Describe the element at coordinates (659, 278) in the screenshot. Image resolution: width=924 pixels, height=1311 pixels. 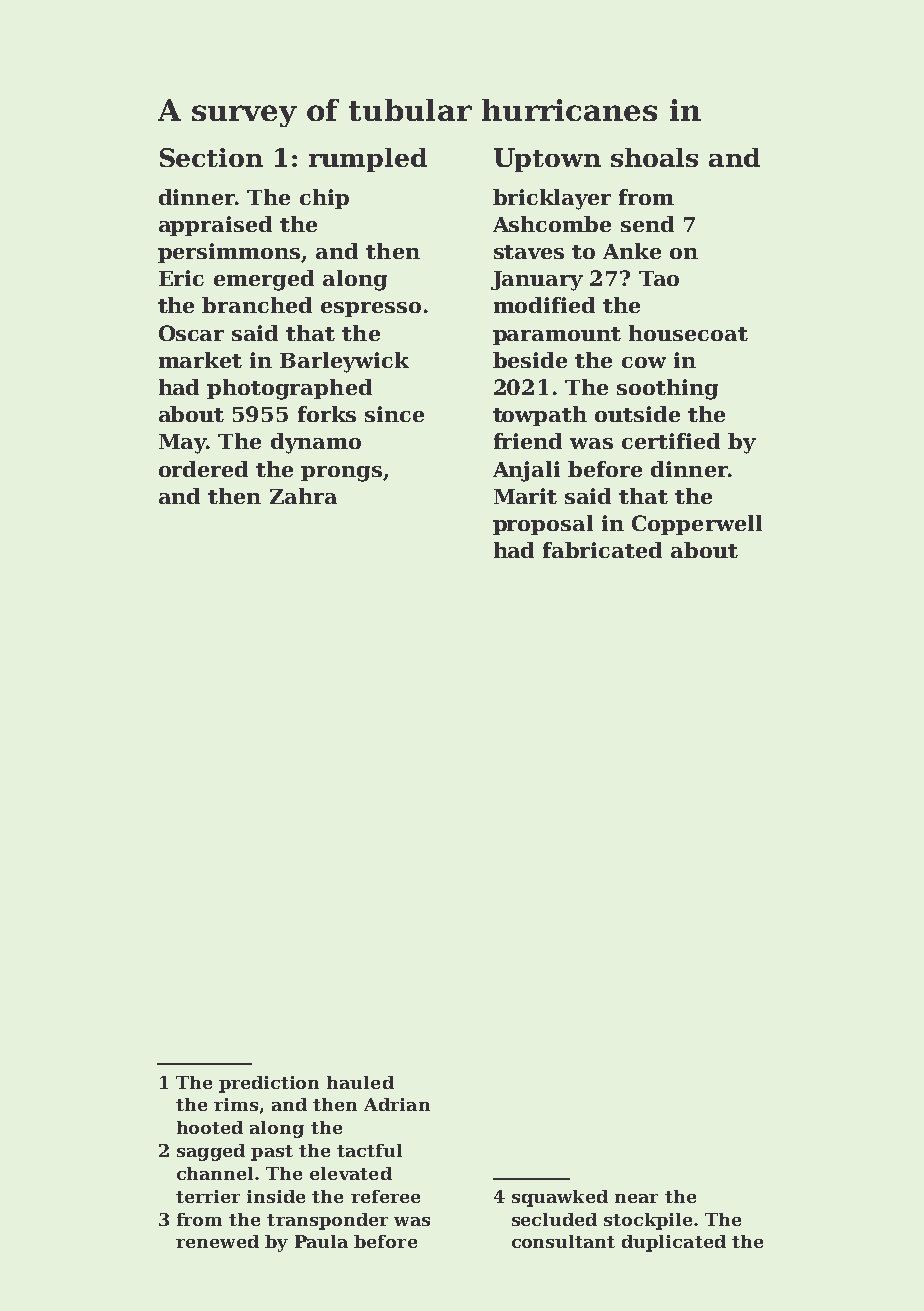
I see `Tao` at that location.
